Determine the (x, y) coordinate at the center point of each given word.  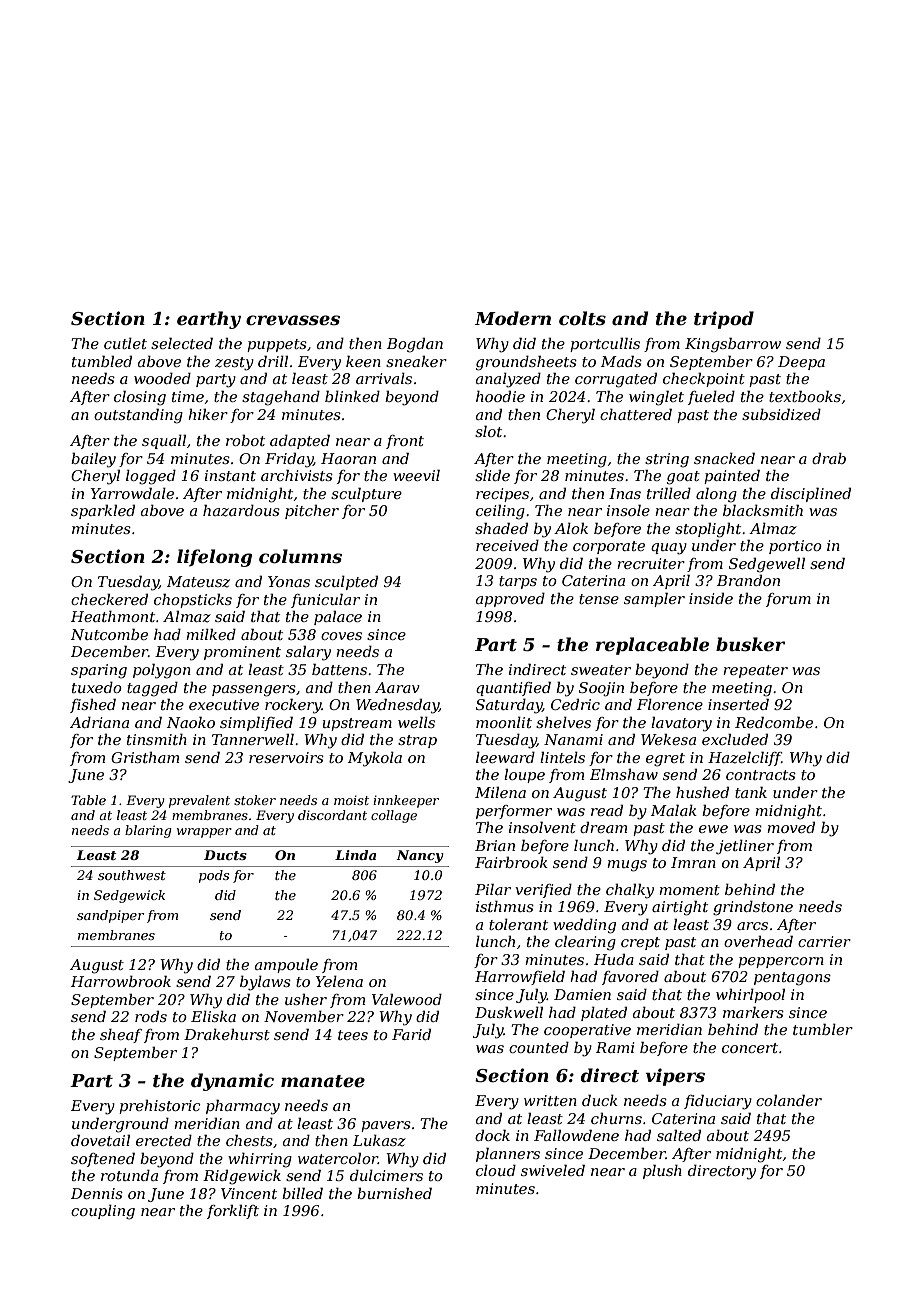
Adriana (99, 722)
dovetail (100, 1140)
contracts (761, 775)
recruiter (651, 563)
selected (182, 343)
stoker (255, 800)
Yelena (339, 981)
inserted (738, 704)
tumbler (823, 1029)
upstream (357, 724)
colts (582, 318)
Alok (571, 528)
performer (514, 812)
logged (151, 477)
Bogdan (415, 345)
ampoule (286, 966)
